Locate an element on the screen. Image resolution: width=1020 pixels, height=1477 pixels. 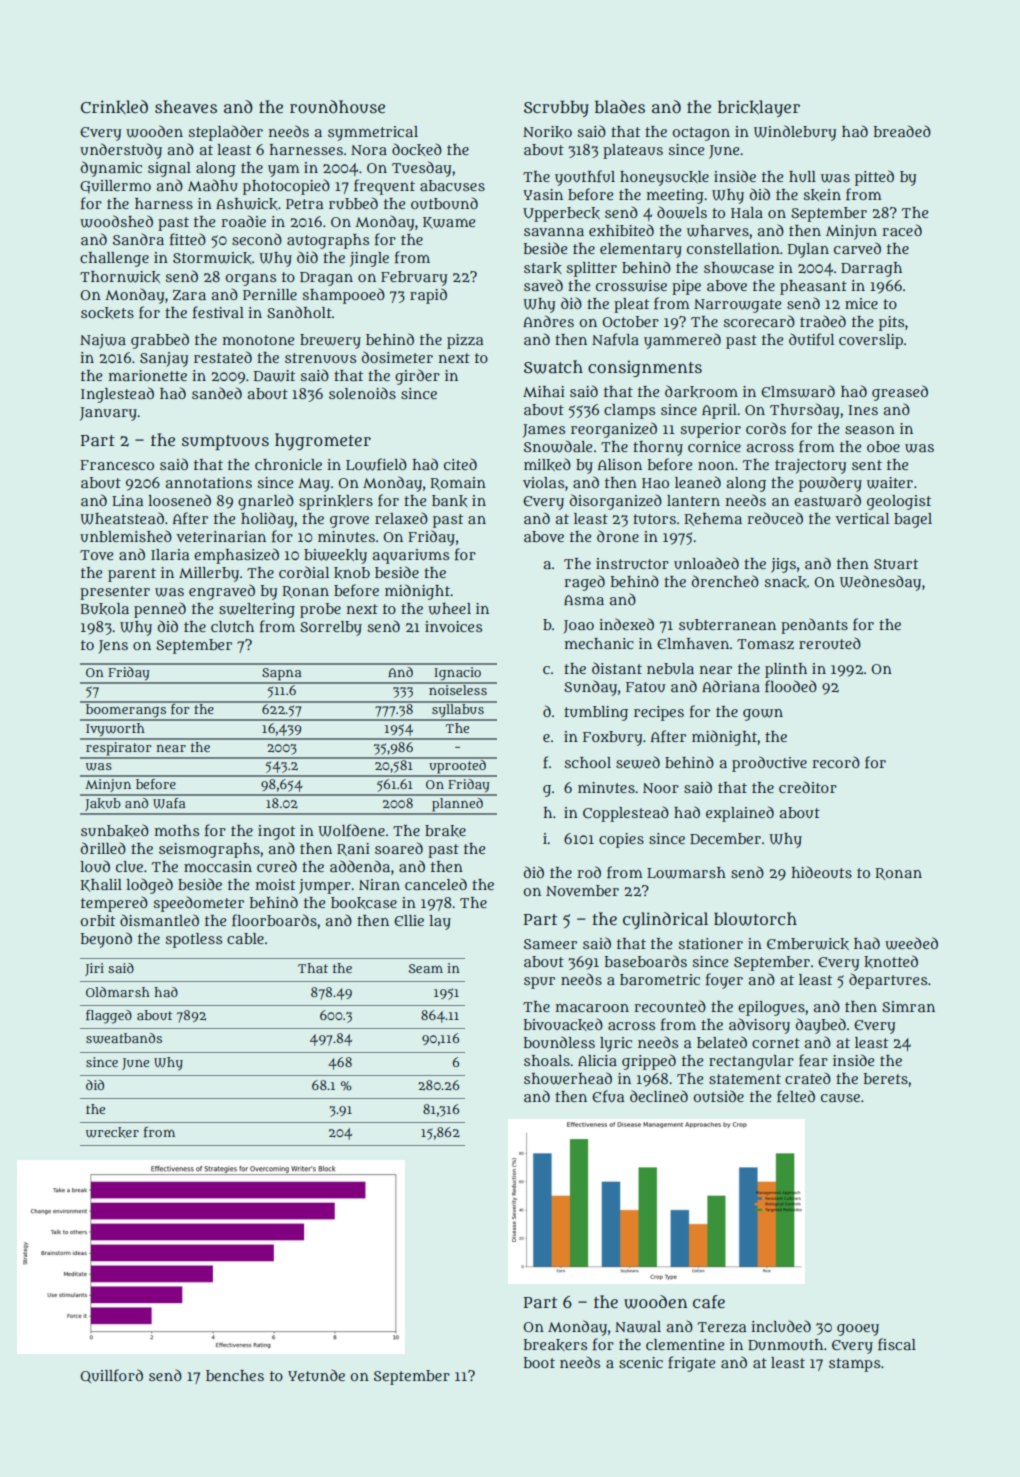
canceled is located at coordinates (436, 884).
